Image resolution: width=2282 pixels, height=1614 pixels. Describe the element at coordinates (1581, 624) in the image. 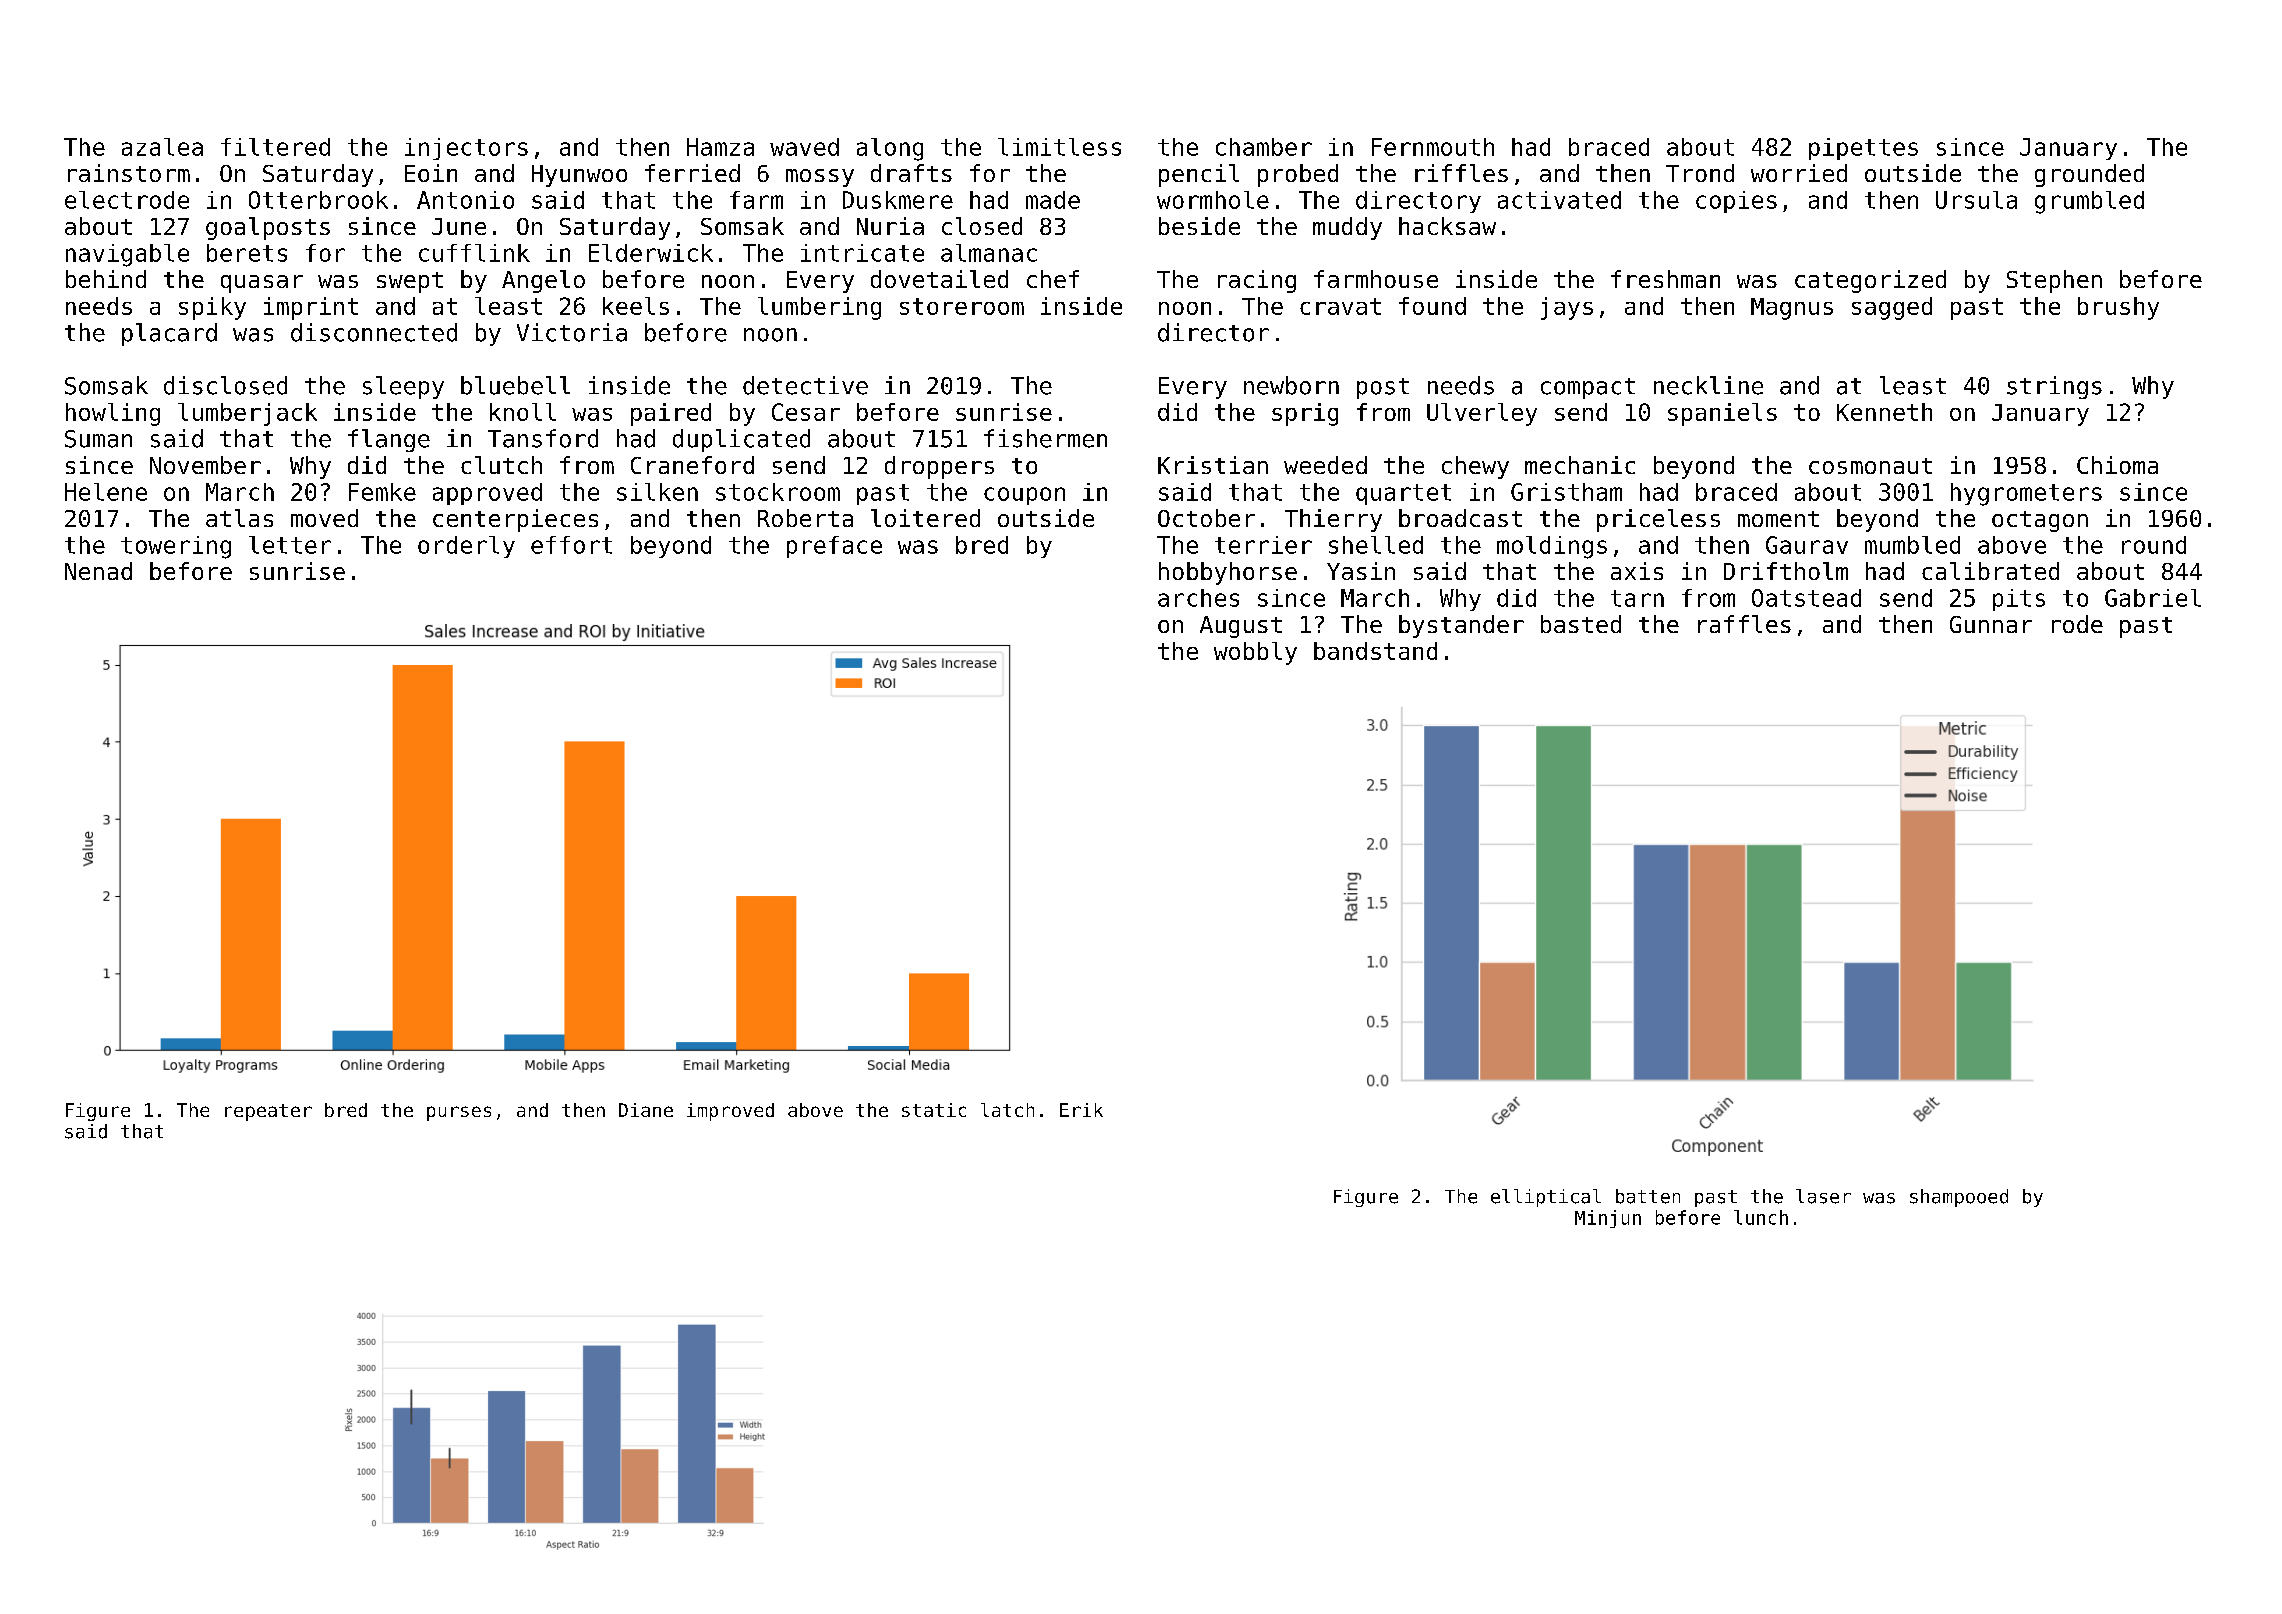

I see `basted` at that location.
